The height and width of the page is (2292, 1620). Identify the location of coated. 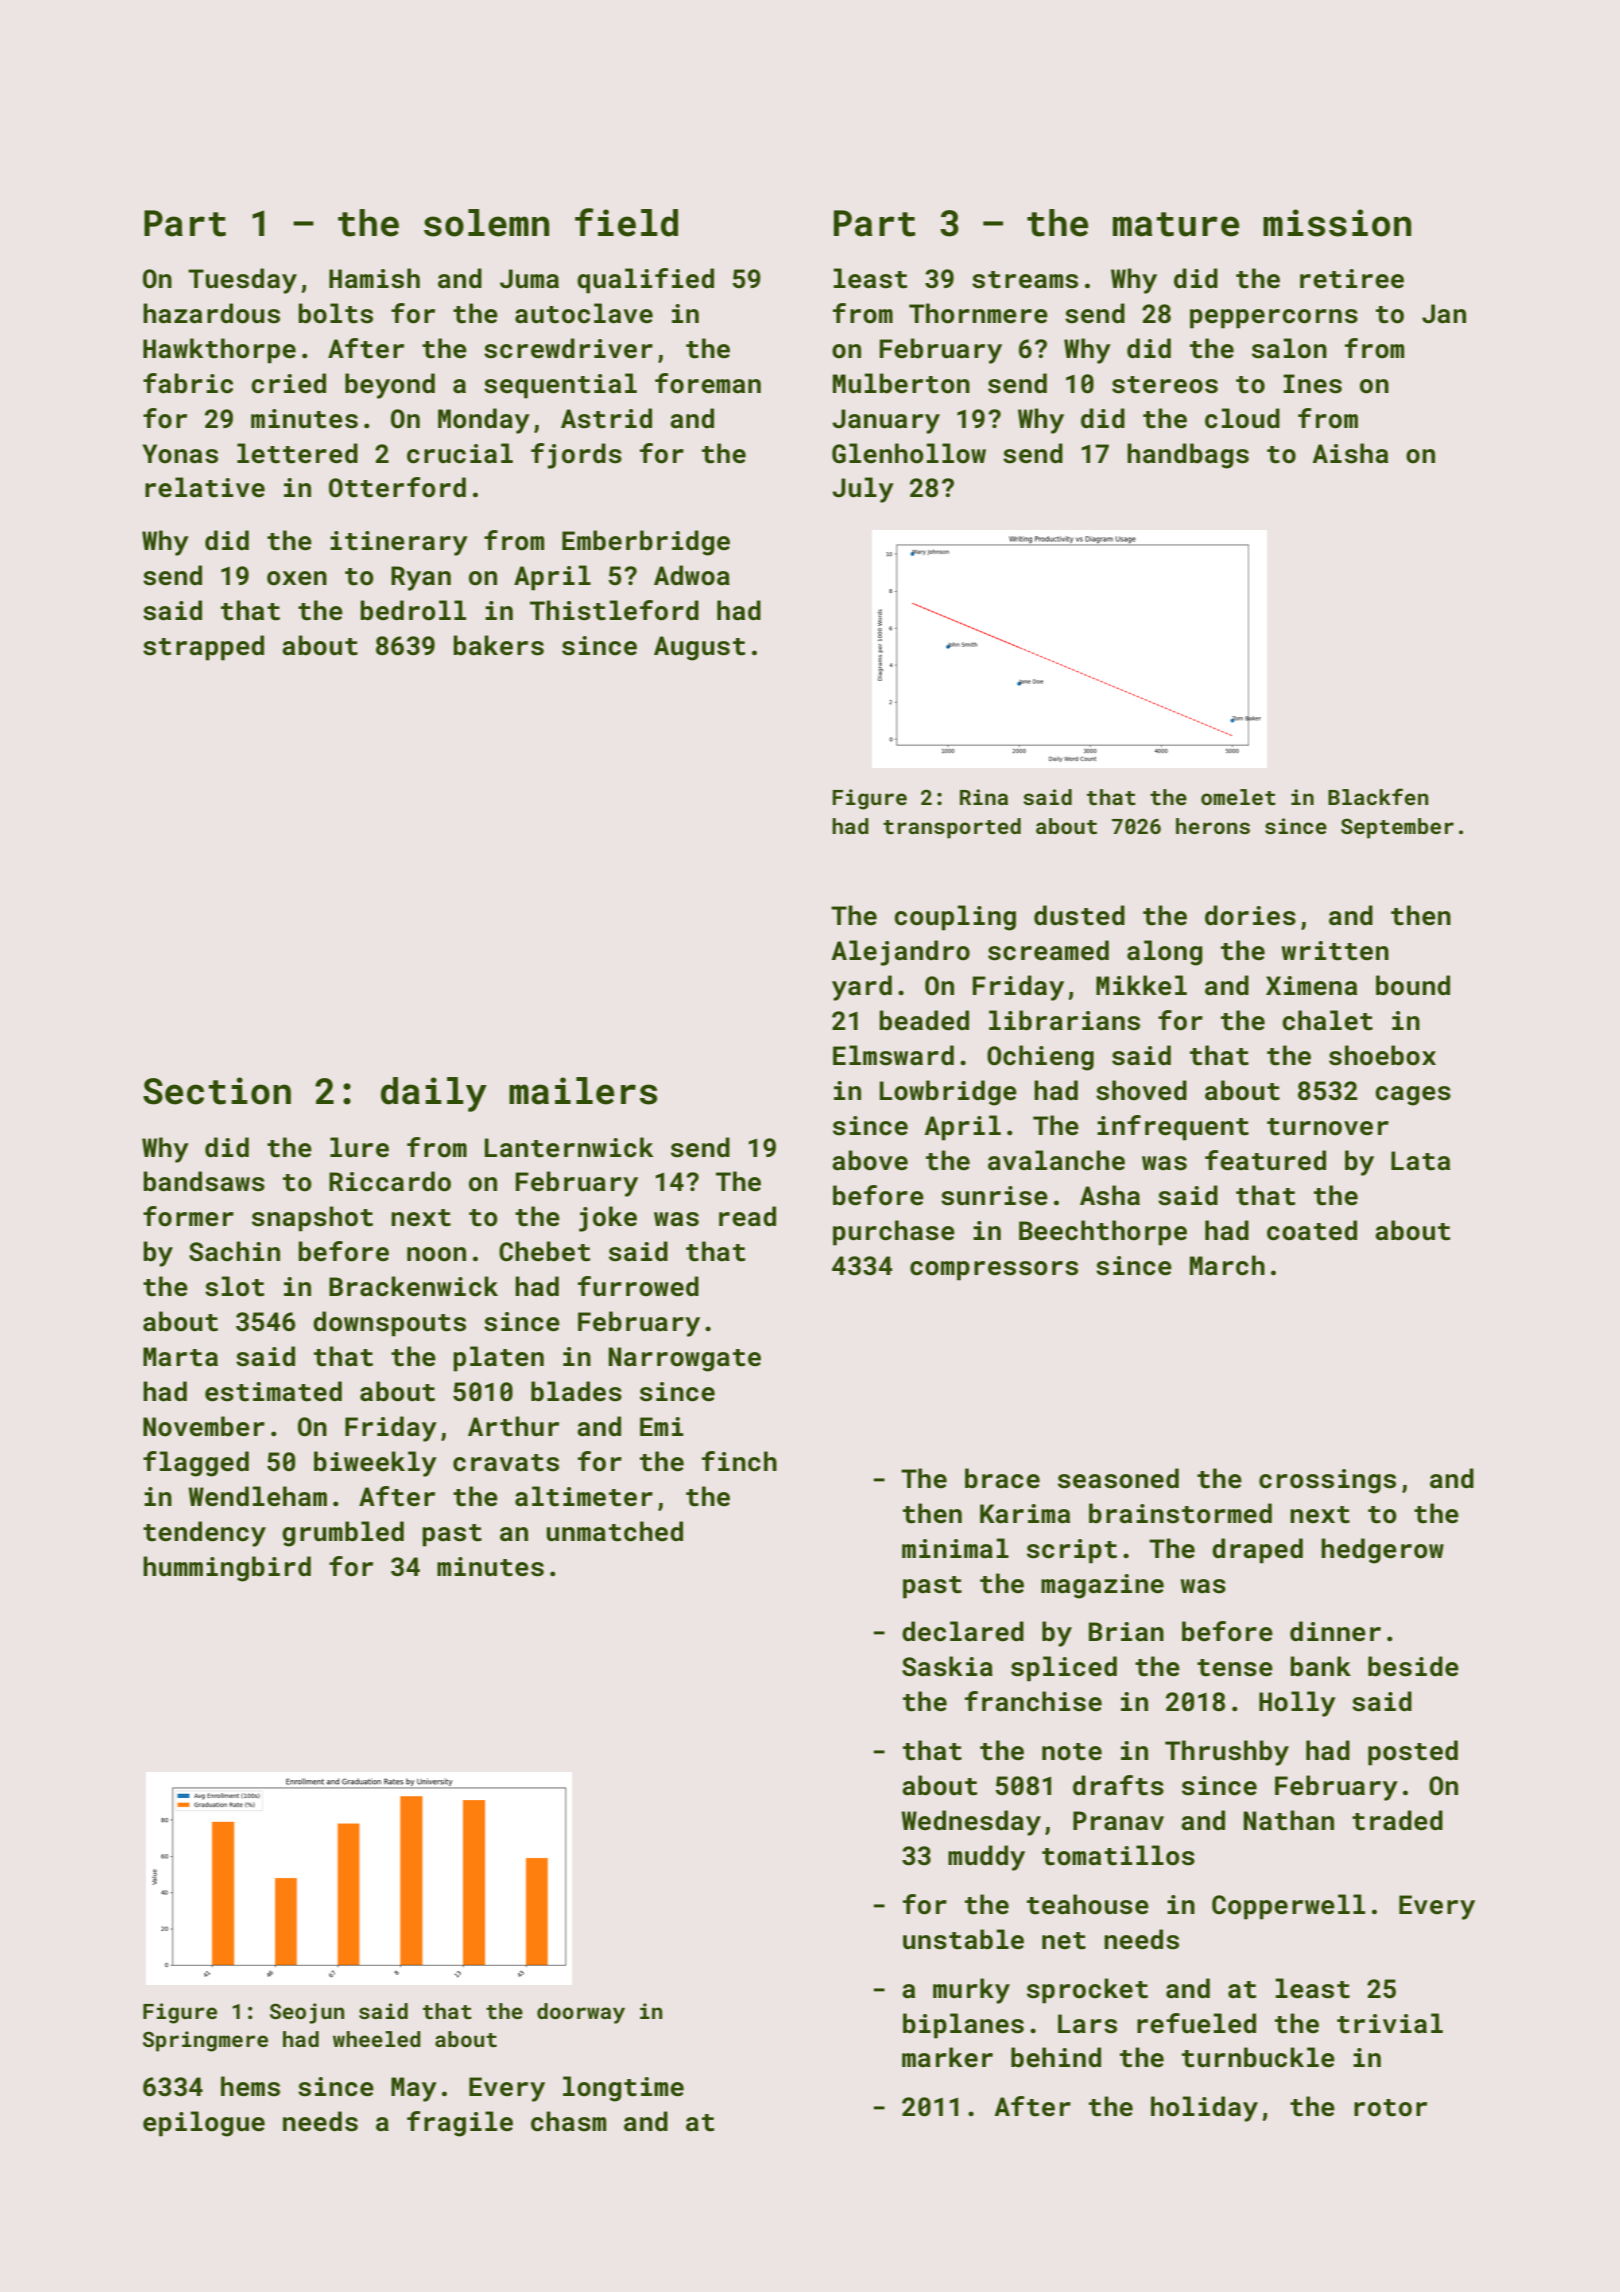
(1312, 1230).
